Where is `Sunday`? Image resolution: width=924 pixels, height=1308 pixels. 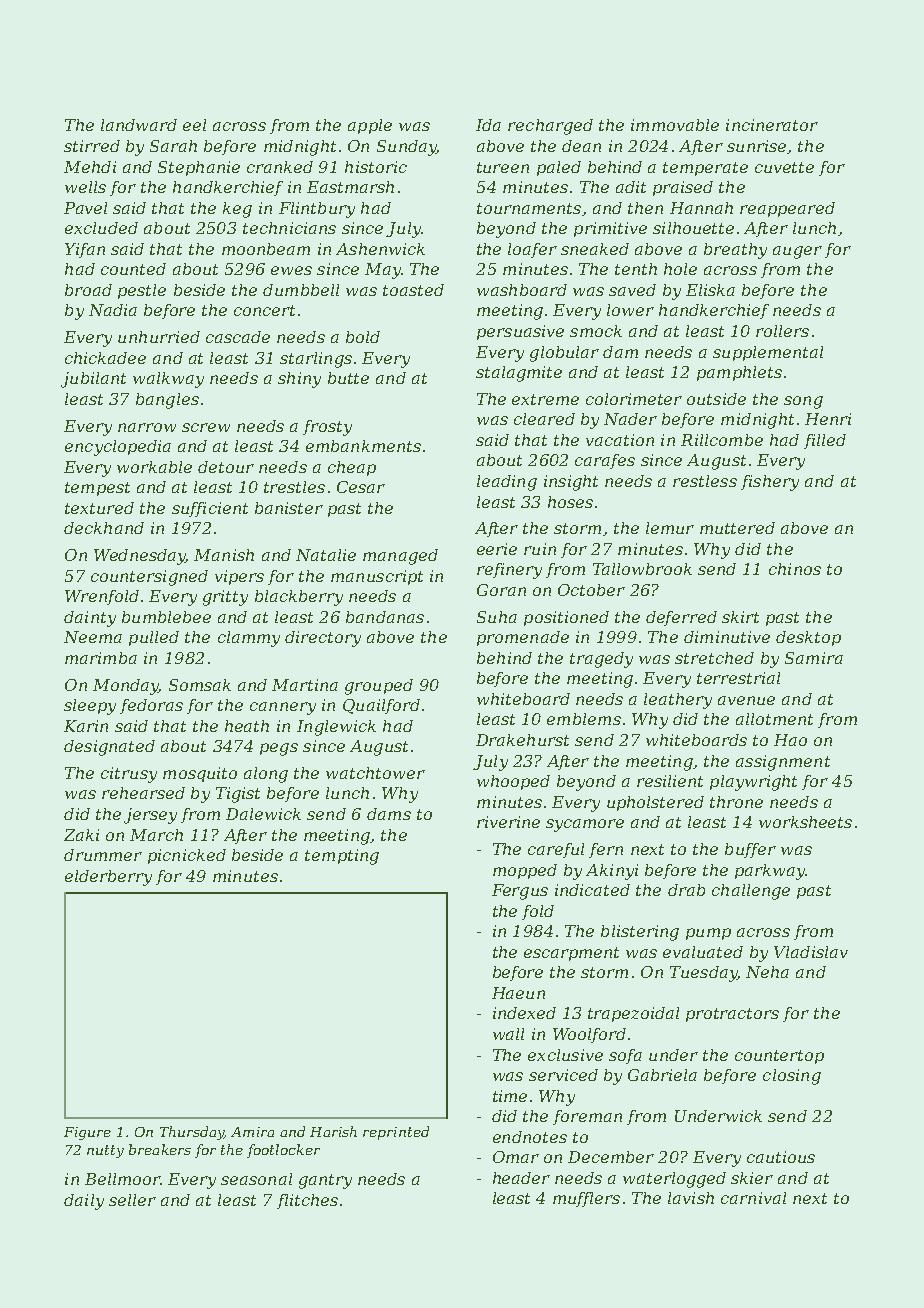 Sunday is located at coordinates (407, 148).
